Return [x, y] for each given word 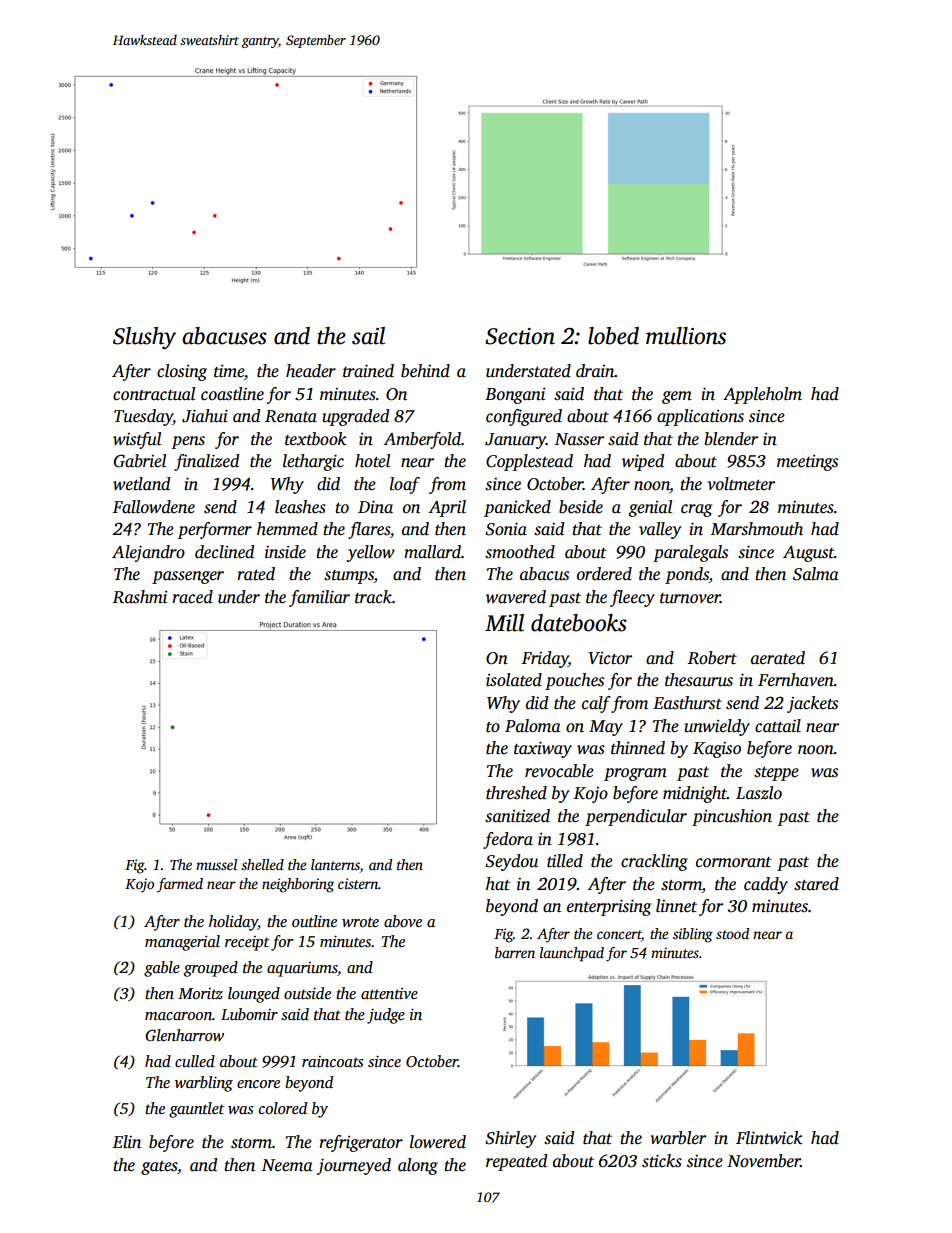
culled [195, 1061]
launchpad [572, 954]
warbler [678, 1138]
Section [520, 336]
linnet [676, 906]
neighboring [298, 885]
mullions [686, 336]
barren [515, 952]
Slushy [144, 338]
